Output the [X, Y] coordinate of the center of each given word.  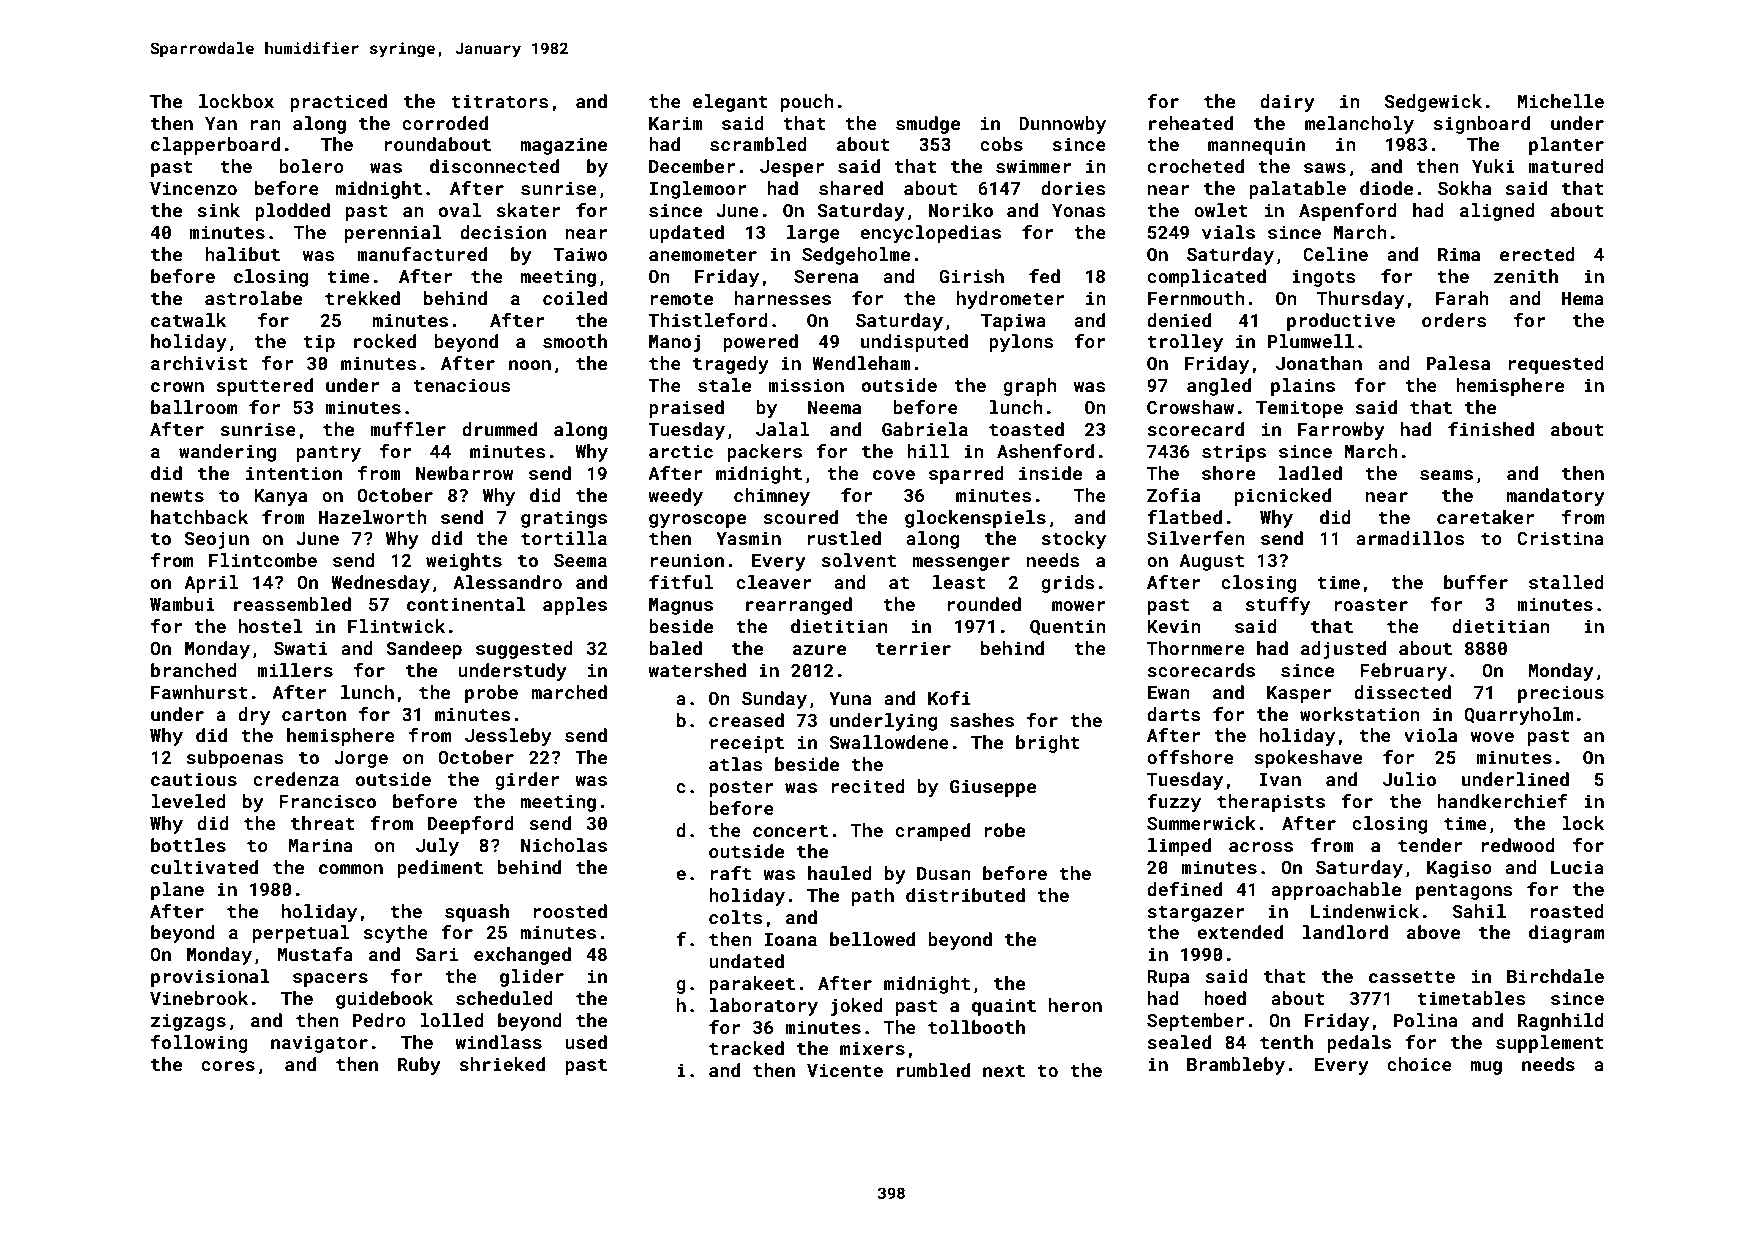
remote [682, 299]
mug [1486, 1068]
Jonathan [1319, 363]
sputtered [265, 387]
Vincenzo [193, 188]
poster [741, 789]
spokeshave [1308, 759]
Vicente [845, 1070]
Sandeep [424, 650]
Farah [1462, 298]
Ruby [419, 1066]
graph [1030, 387]
